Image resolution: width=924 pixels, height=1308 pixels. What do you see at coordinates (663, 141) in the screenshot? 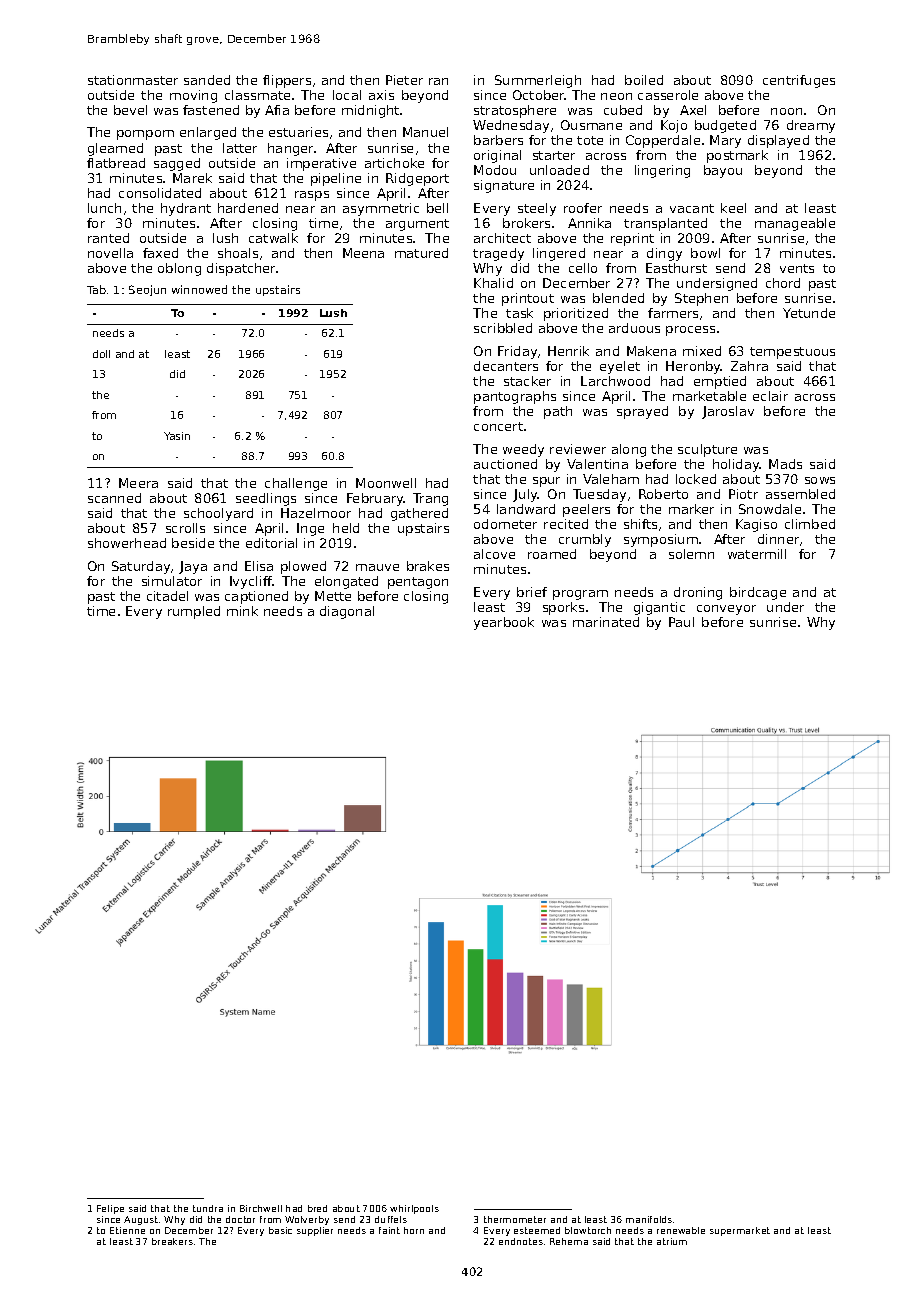
I see `Copperdale` at bounding box center [663, 141].
